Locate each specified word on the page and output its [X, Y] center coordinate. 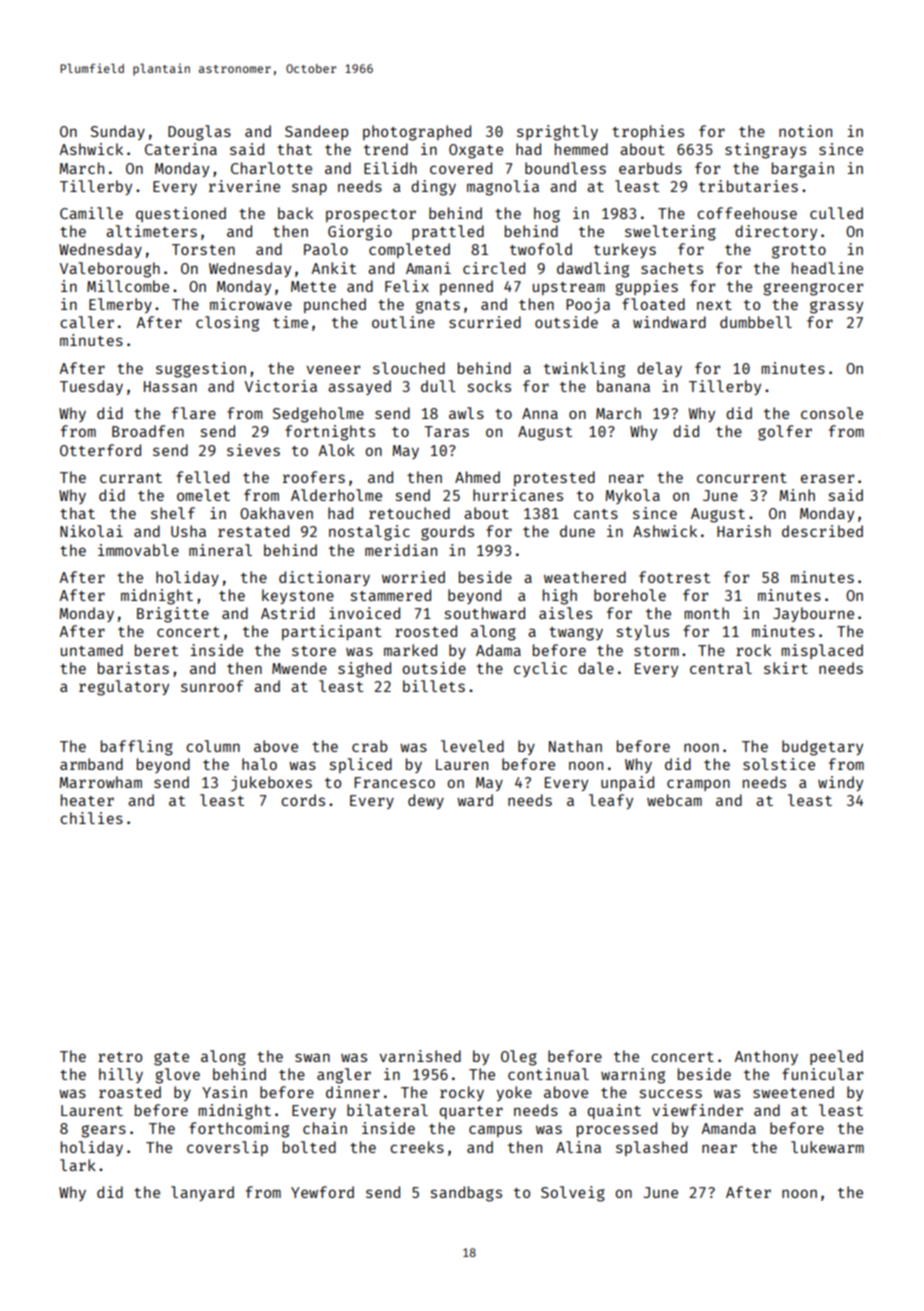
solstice [779, 764]
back [295, 213]
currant [131, 478]
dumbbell [756, 322]
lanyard [202, 1193]
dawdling [593, 270]
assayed [359, 387]
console [832, 413]
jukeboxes [271, 784]
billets [434, 686]
